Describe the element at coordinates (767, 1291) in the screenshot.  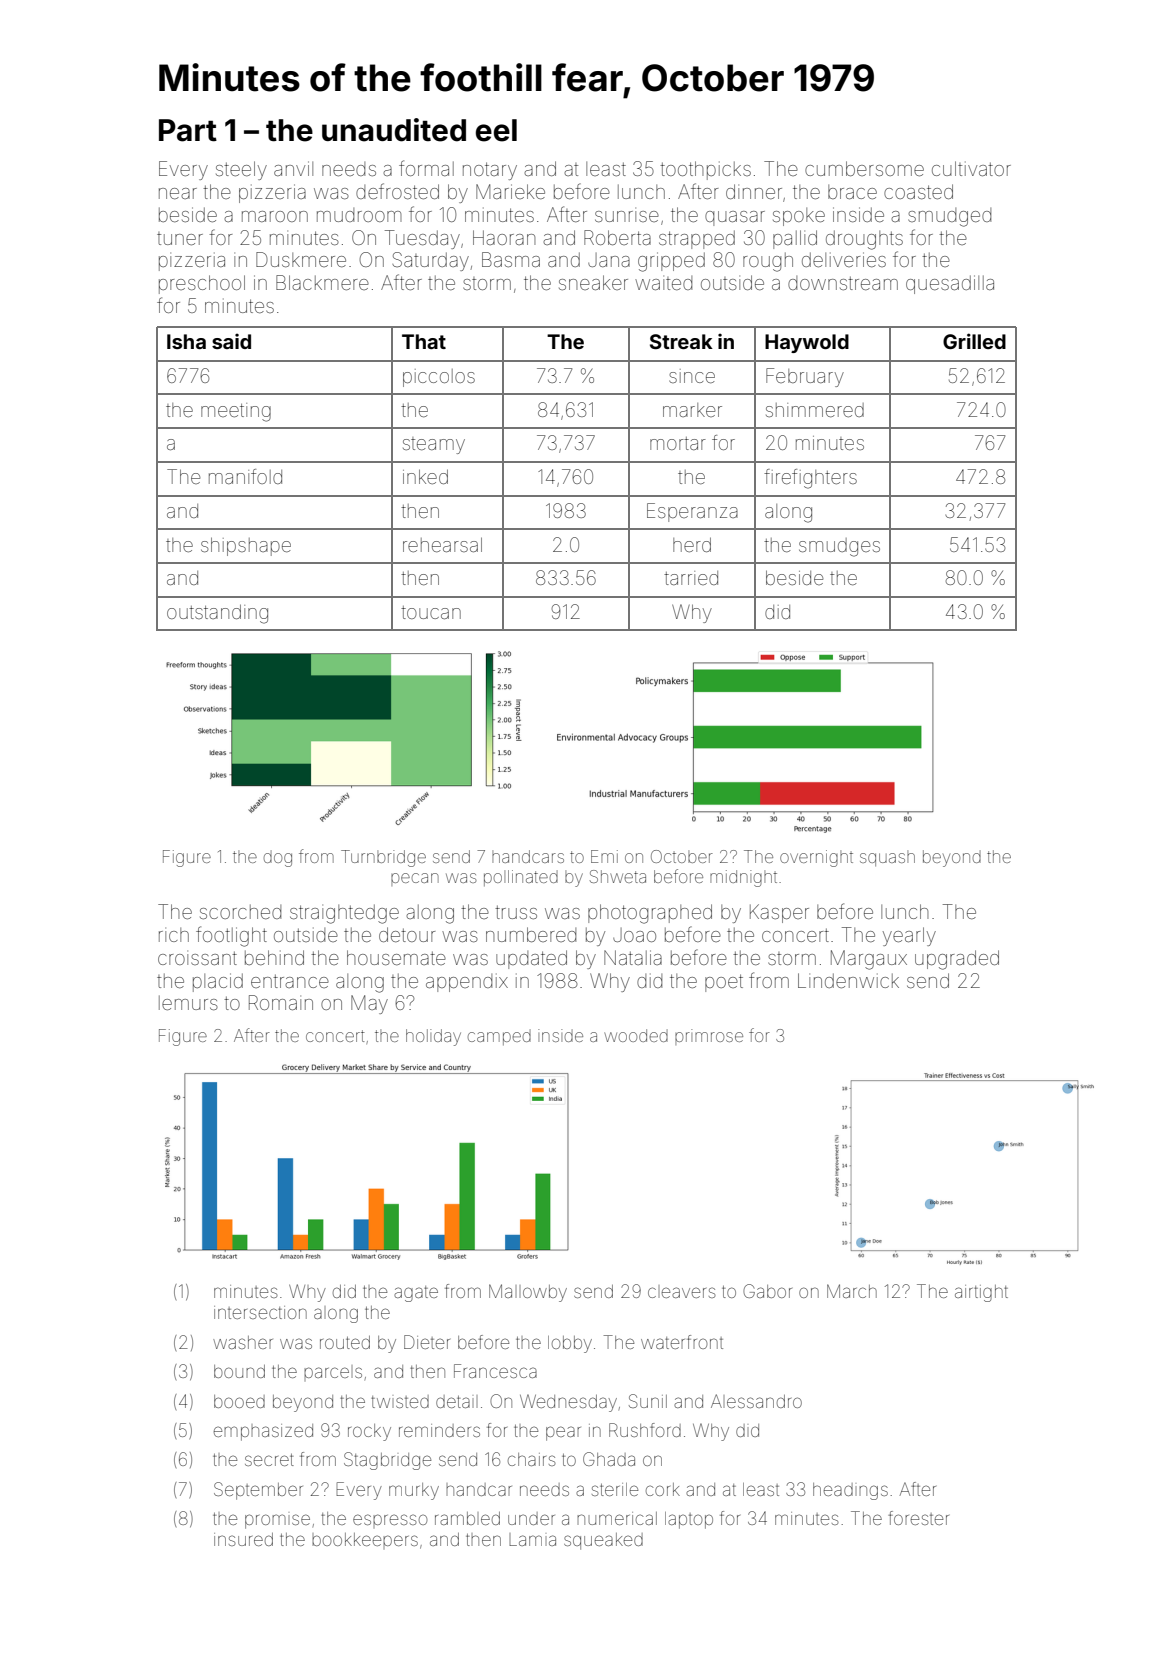
I see `Gabor` at that location.
